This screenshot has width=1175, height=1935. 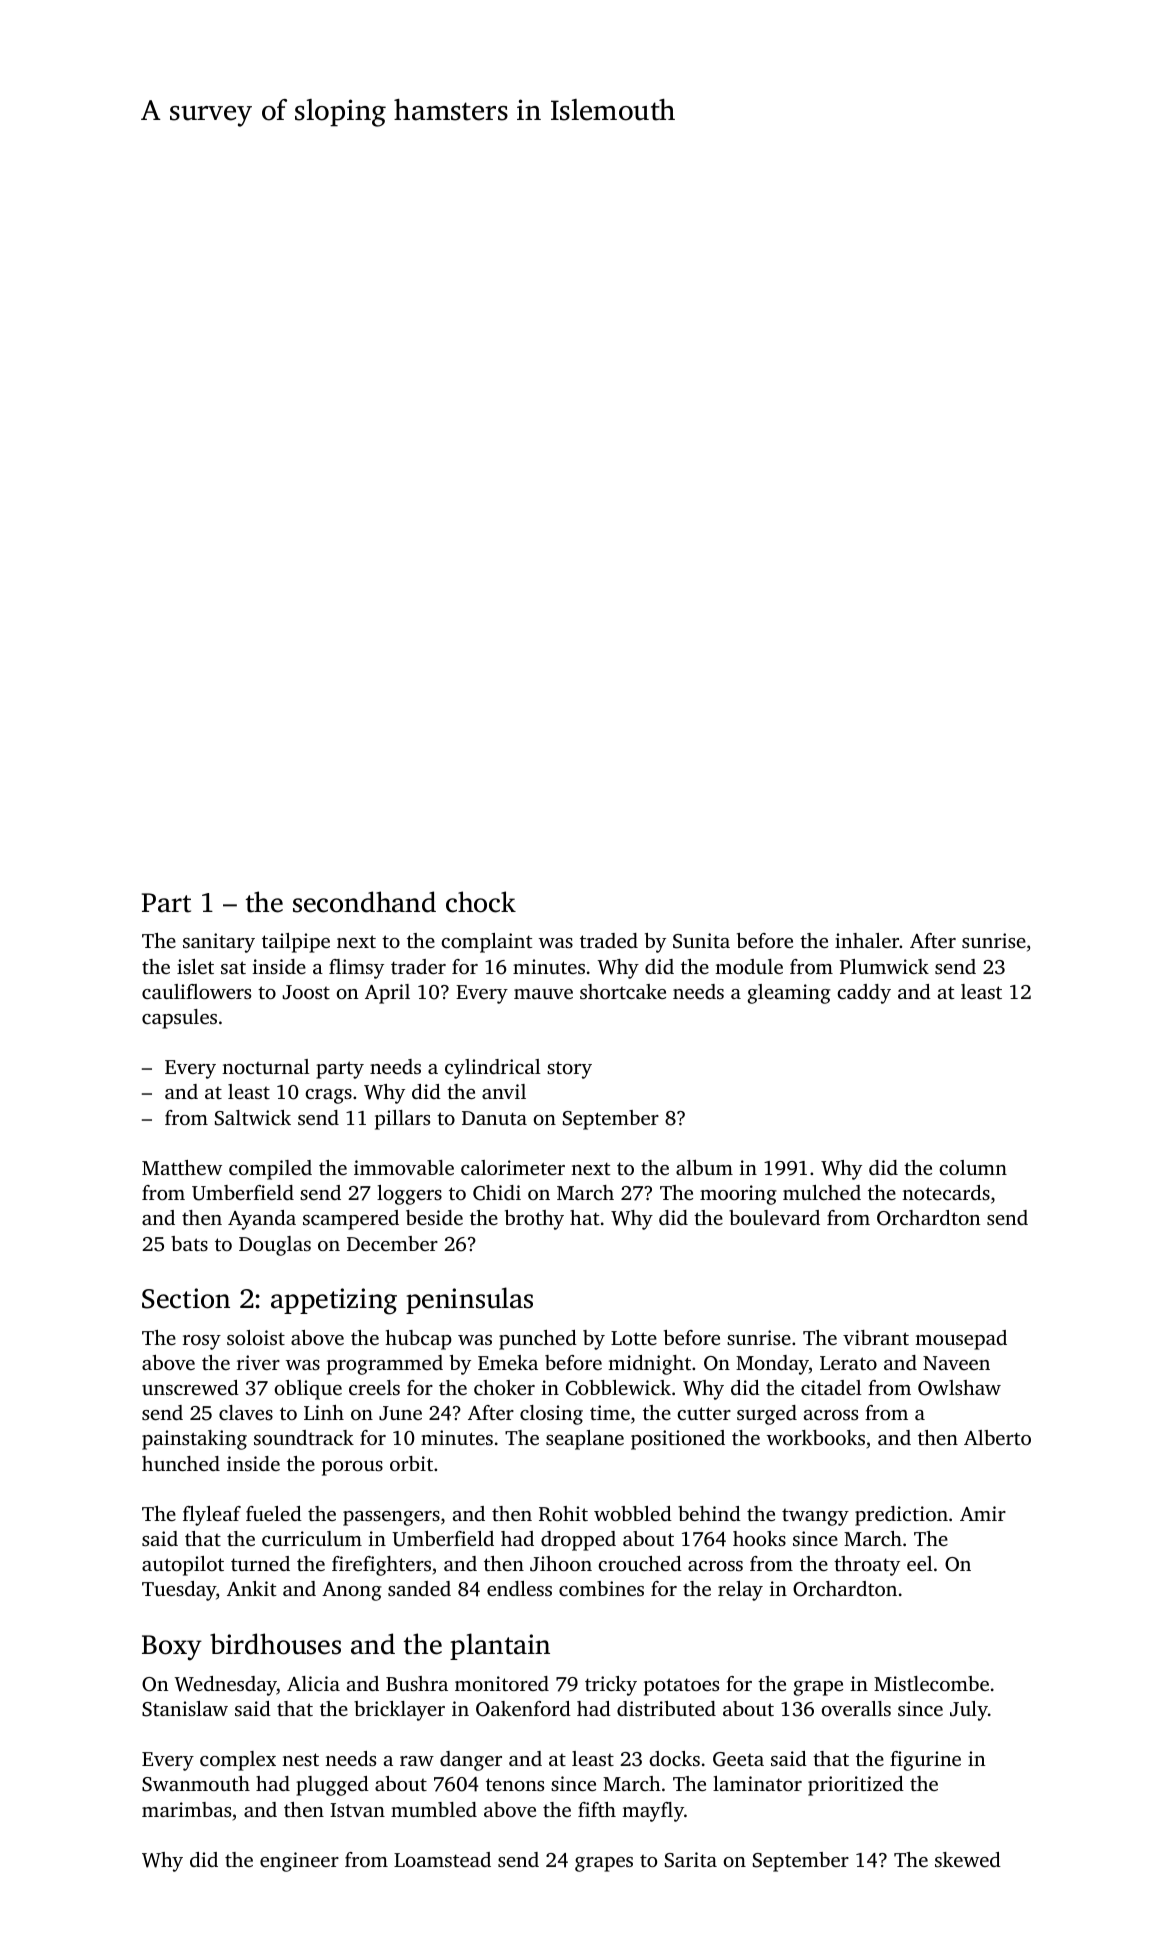 What do you see at coordinates (274, 1513) in the screenshot?
I see `fueled` at bounding box center [274, 1513].
